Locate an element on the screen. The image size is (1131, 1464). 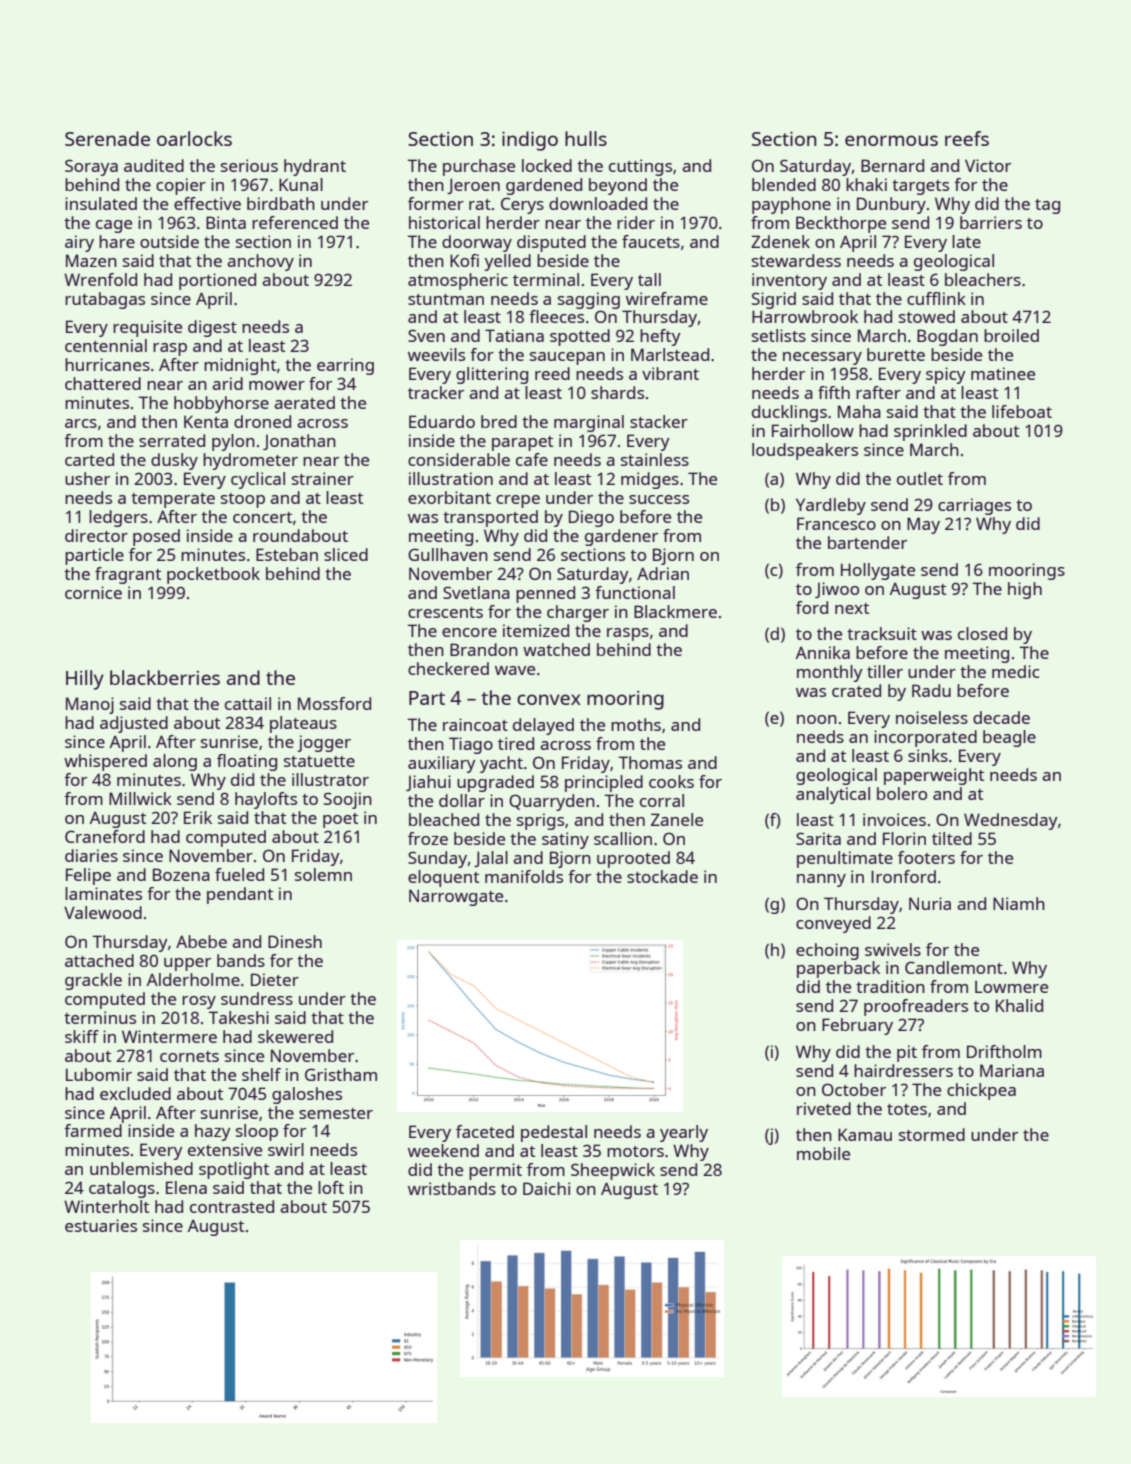
serious is located at coordinates (249, 165).
